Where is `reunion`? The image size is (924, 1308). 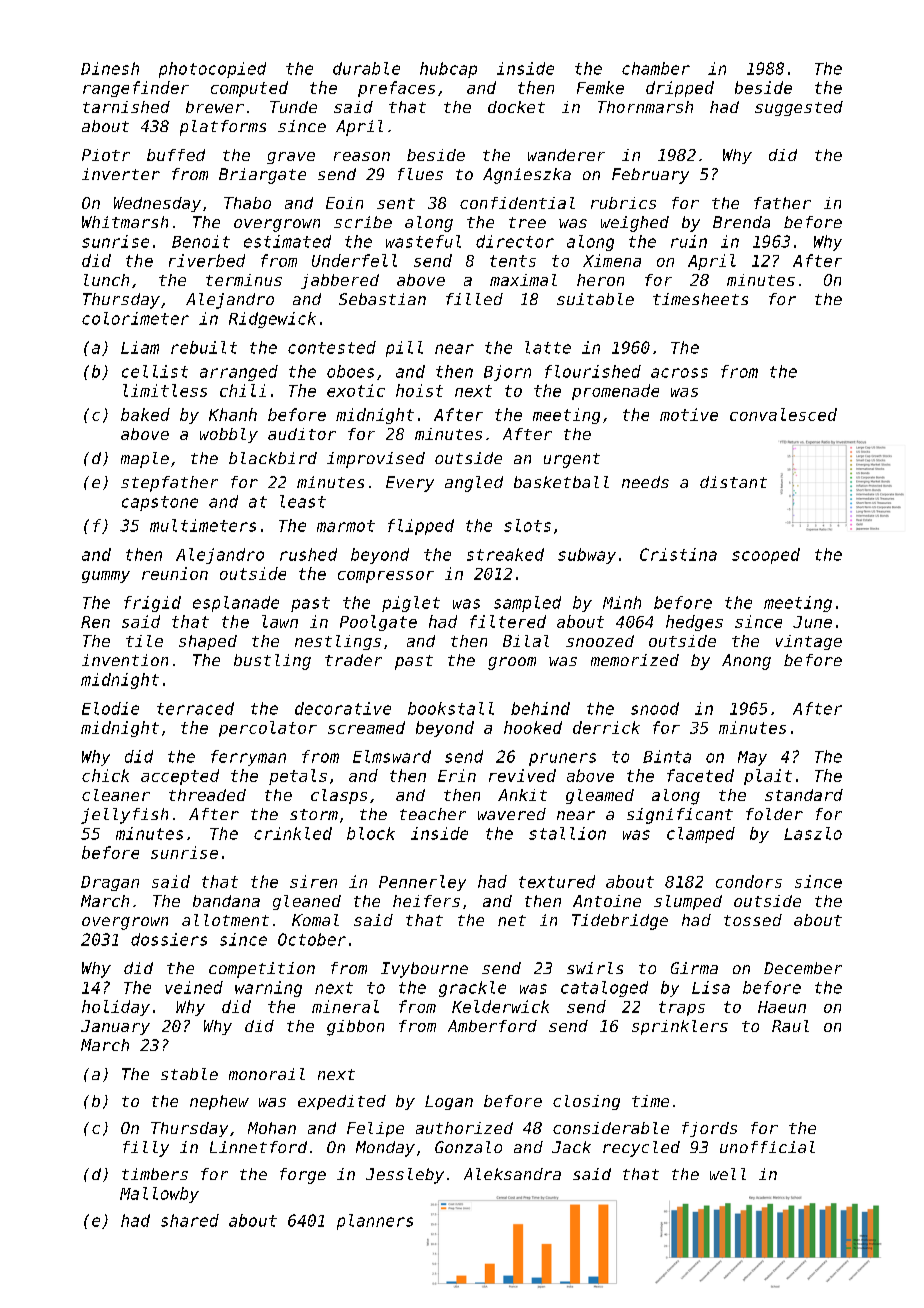 reunion is located at coordinates (175, 573).
